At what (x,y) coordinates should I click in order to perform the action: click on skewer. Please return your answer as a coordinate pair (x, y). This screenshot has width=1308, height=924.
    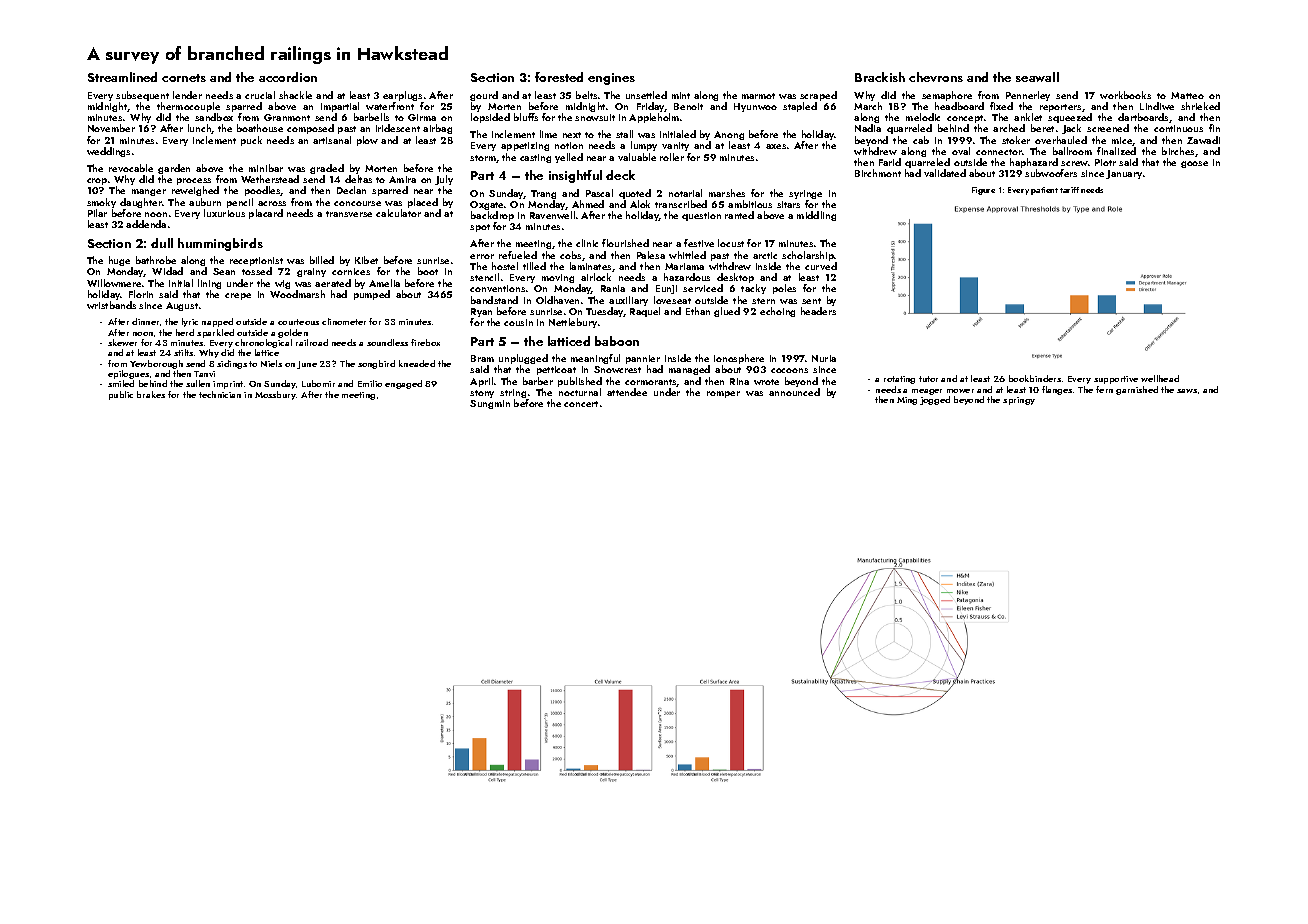
    Looking at the image, I should click on (122, 342).
